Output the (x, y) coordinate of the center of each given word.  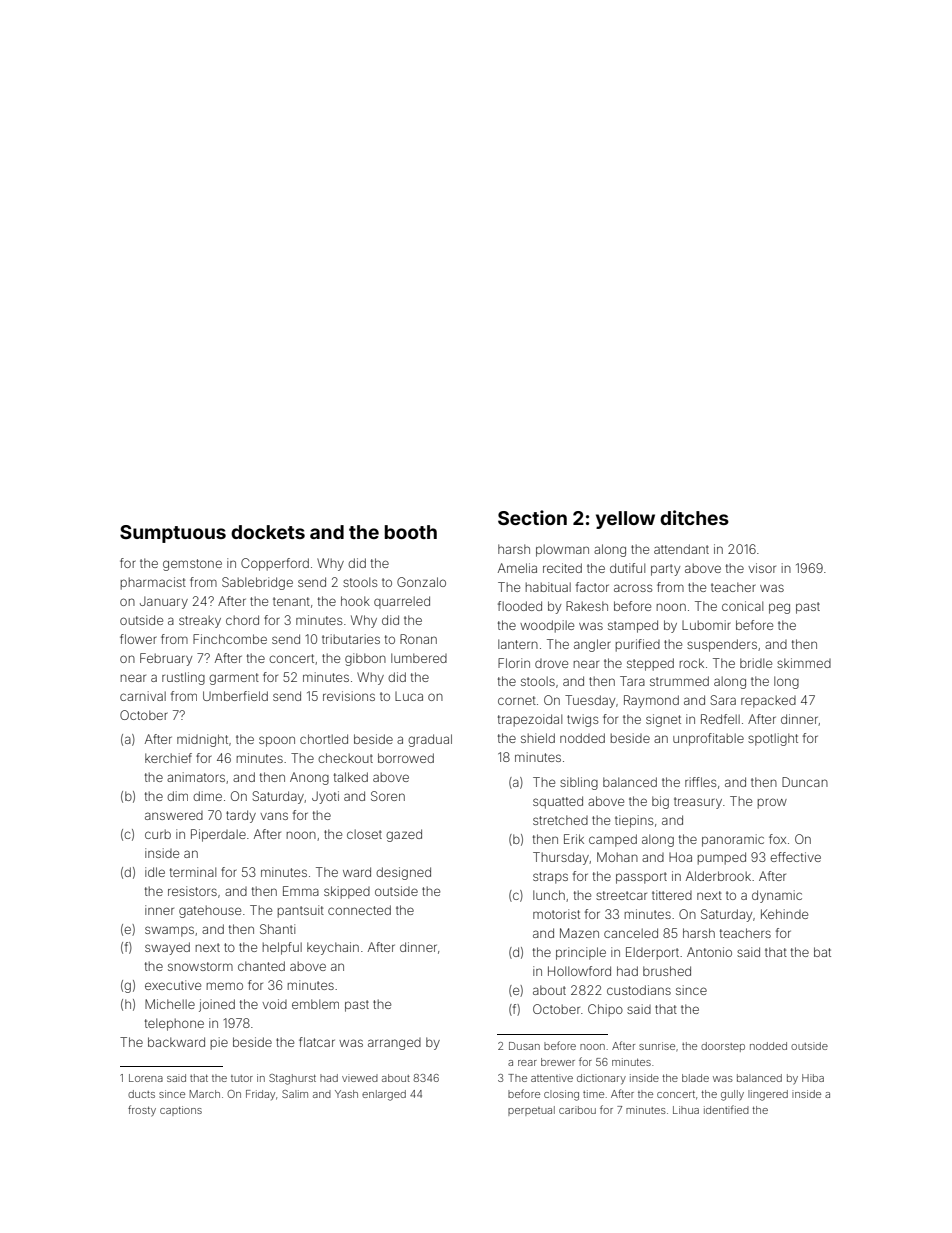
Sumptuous (173, 534)
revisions (349, 696)
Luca (409, 696)
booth (411, 532)
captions (181, 1111)
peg (779, 608)
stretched (560, 820)
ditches (694, 517)
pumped (722, 858)
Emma (301, 891)
